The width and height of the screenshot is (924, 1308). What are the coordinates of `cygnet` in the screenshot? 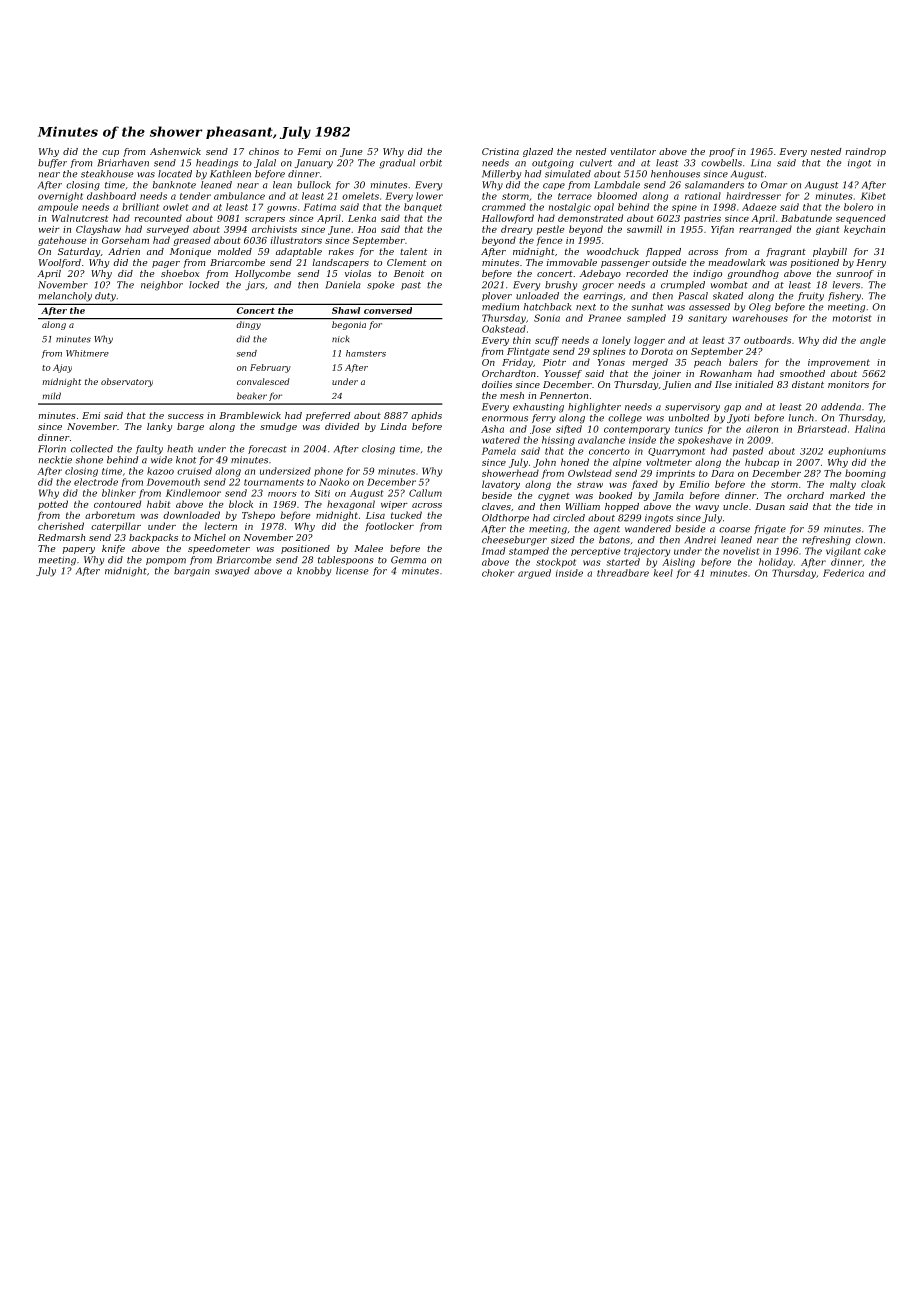 It's located at (554, 497).
